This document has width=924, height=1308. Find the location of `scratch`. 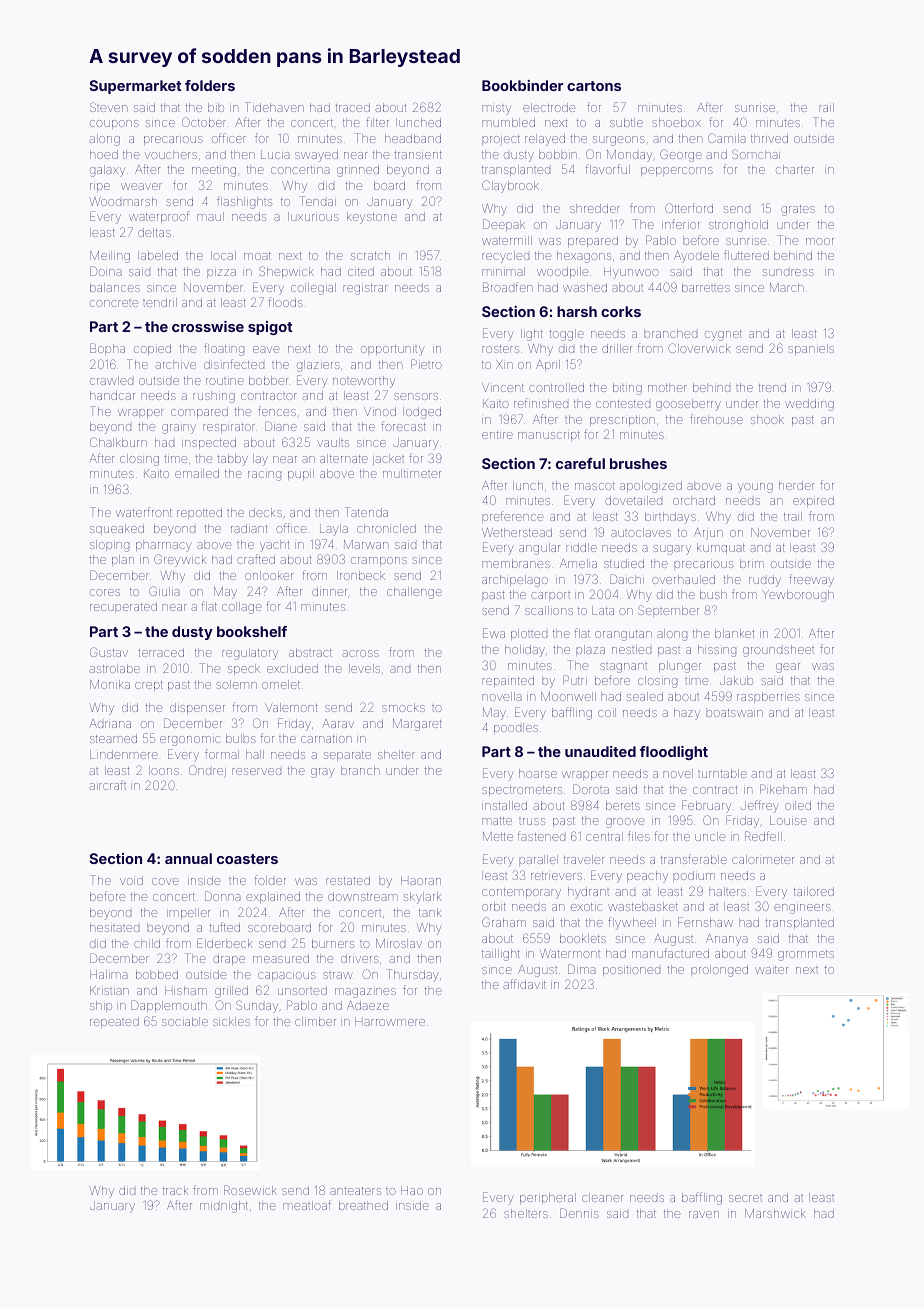

scratch is located at coordinates (370, 255).
